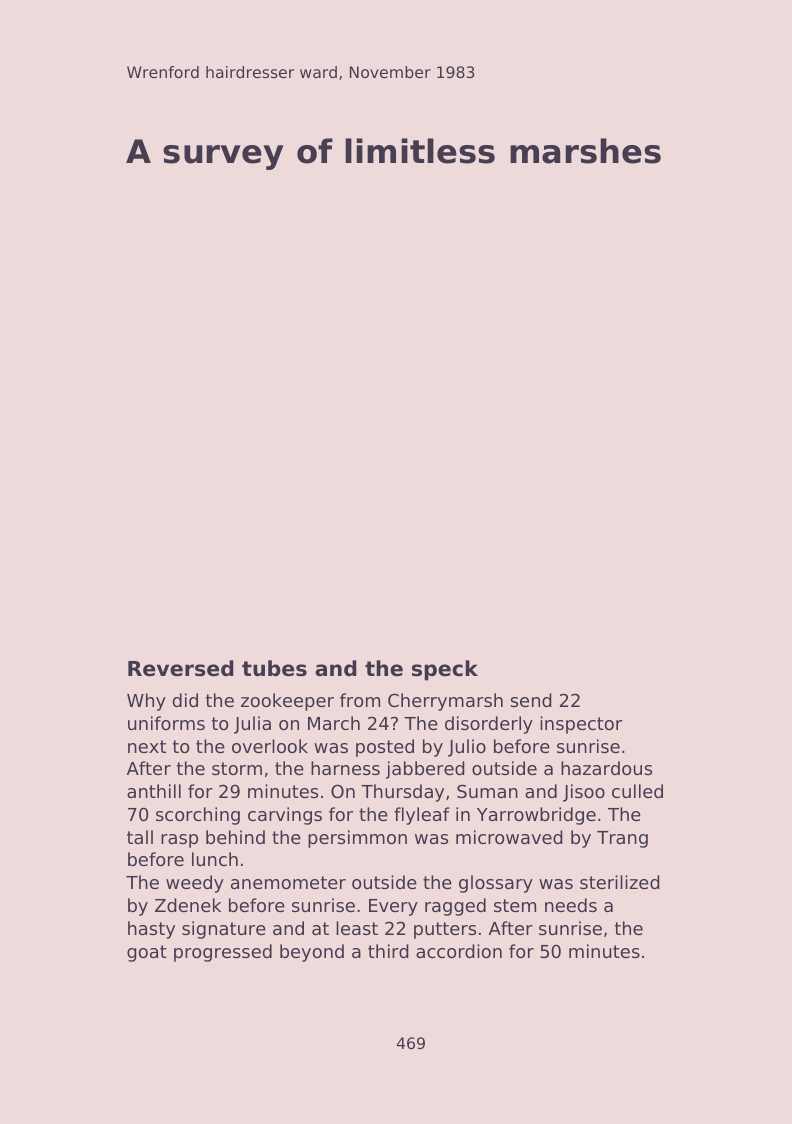 This screenshot has height=1124, width=792. I want to click on persimmon, so click(357, 839).
